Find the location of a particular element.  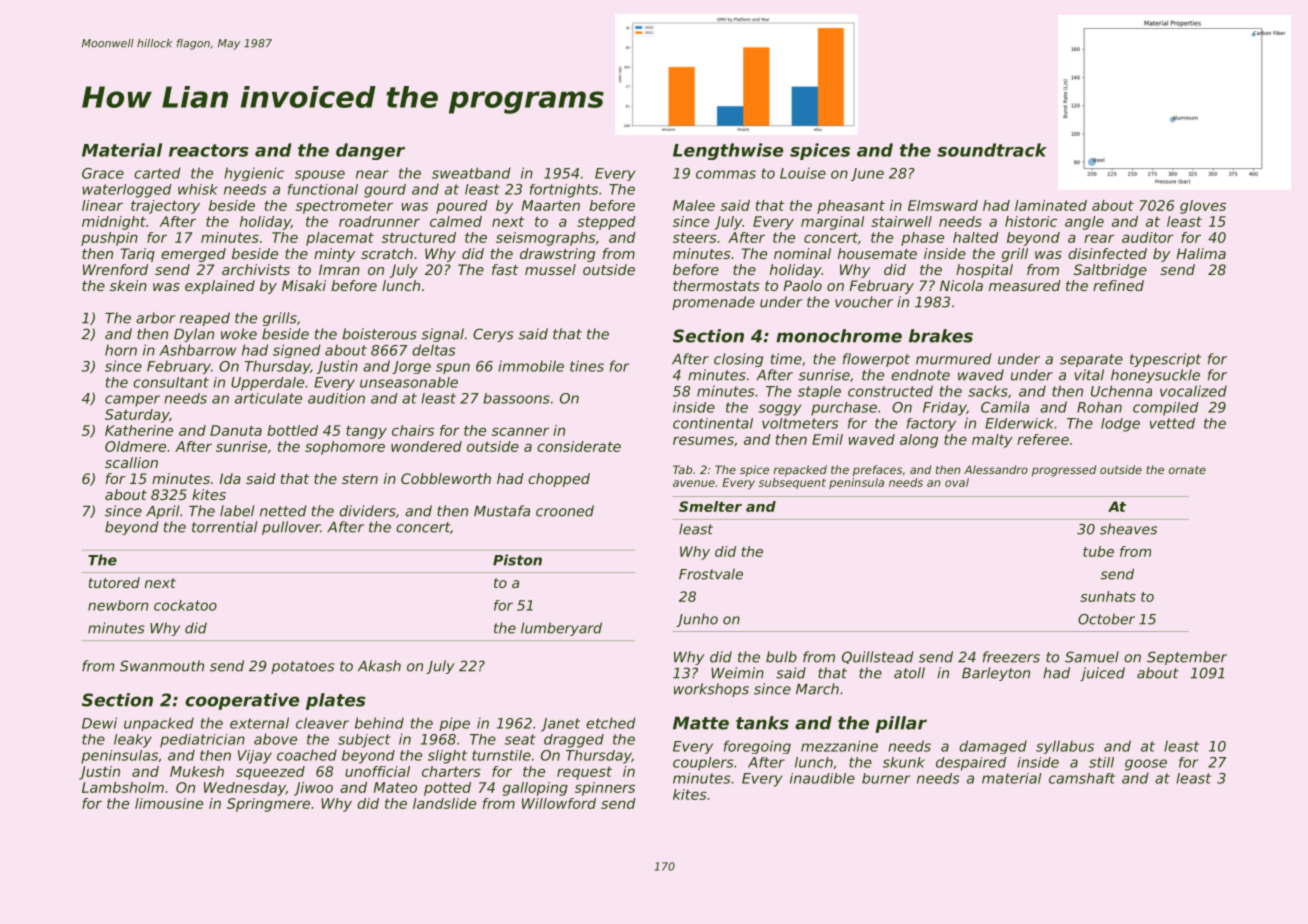

etched is located at coordinates (611, 723).
